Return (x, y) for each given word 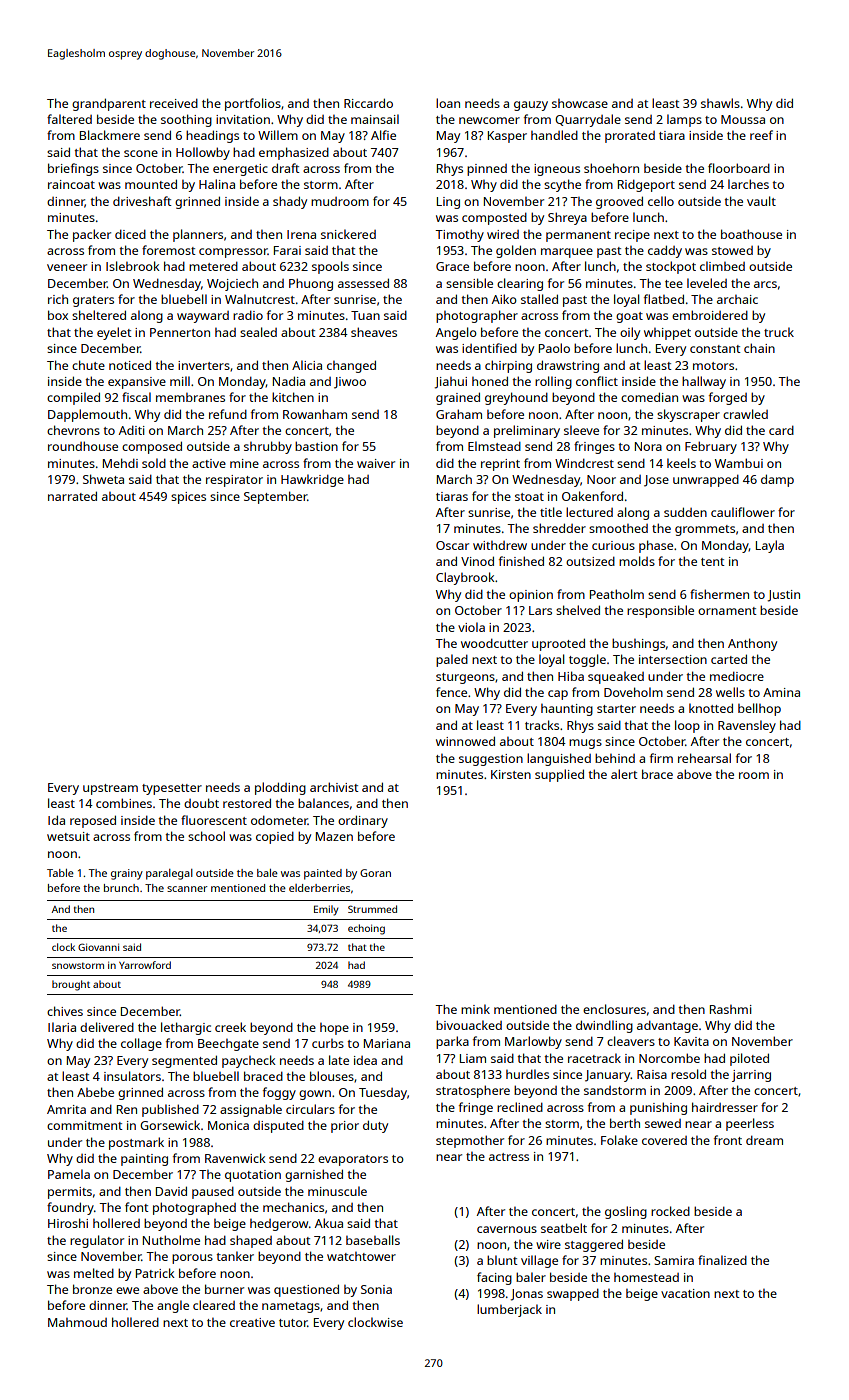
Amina (781, 692)
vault (761, 201)
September (275, 497)
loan (448, 103)
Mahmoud (77, 1322)
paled (452, 660)
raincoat (71, 184)
